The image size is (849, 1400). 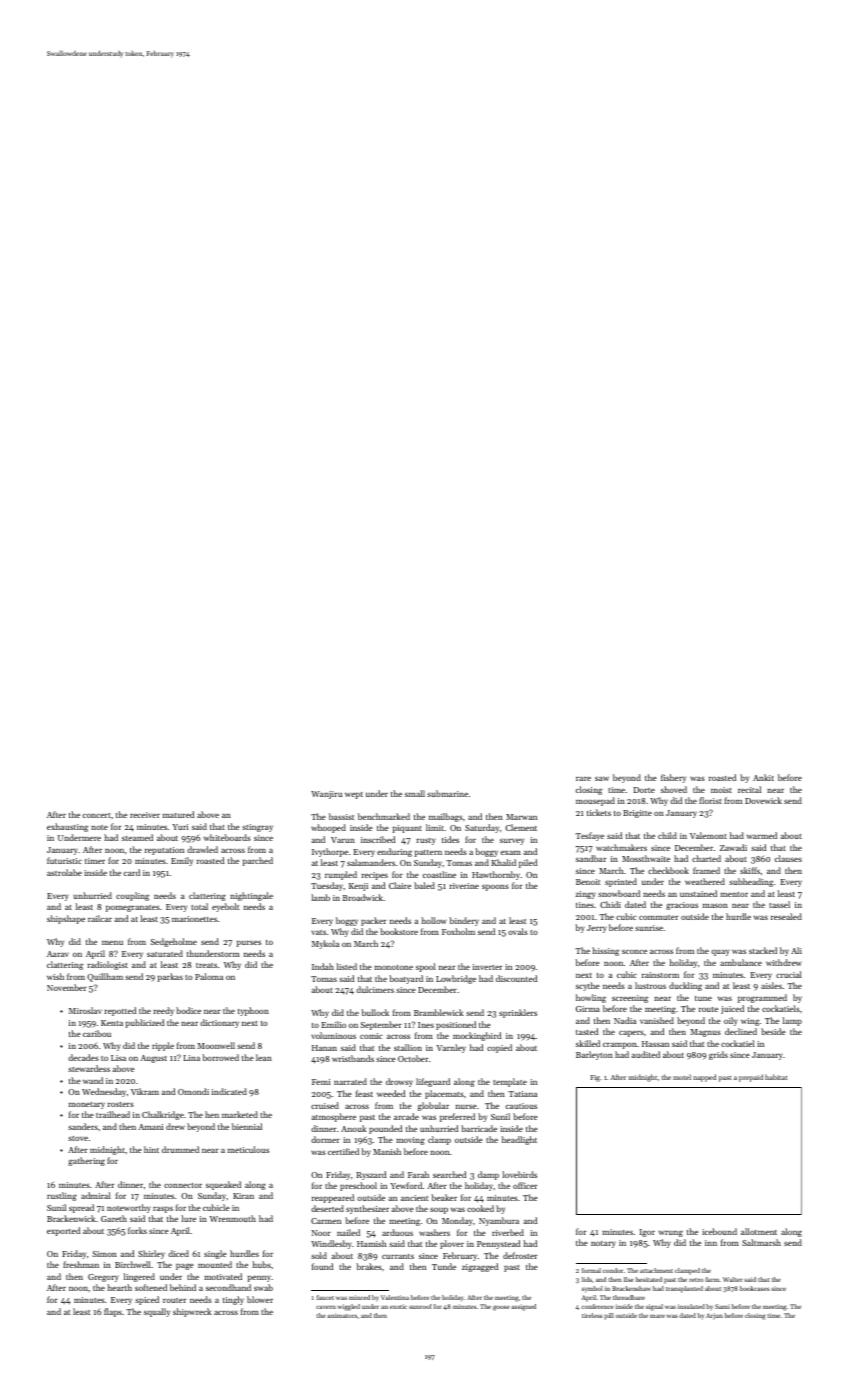 What do you see at coordinates (178, 1253) in the screenshot?
I see `diced` at bounding box center [178, 1253].
